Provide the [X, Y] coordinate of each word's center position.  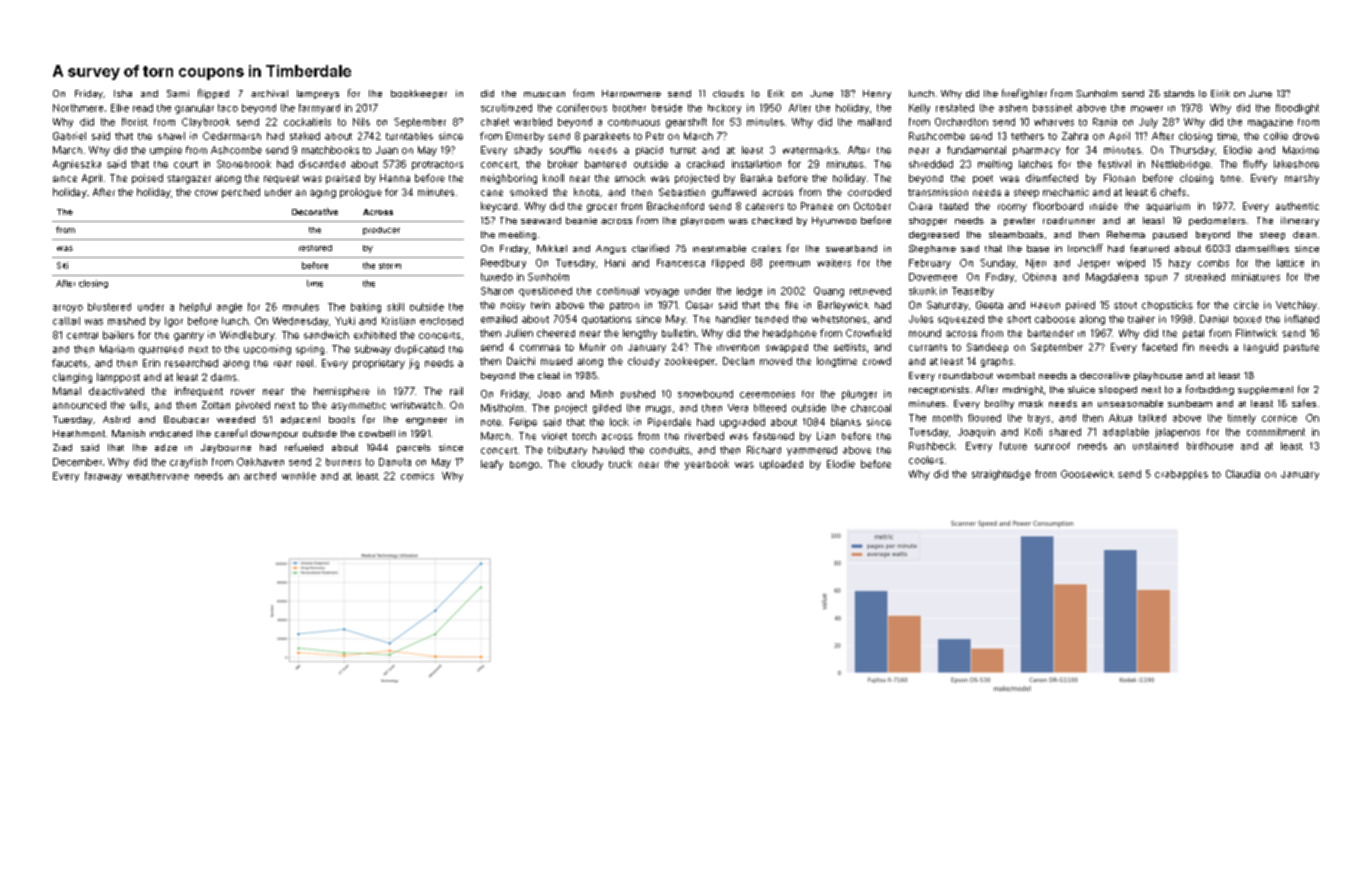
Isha [123, 93]
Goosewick [1087, 474]
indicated [171, 433]
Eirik [1220, 93]
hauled [608, 450]
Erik [776, 93]
